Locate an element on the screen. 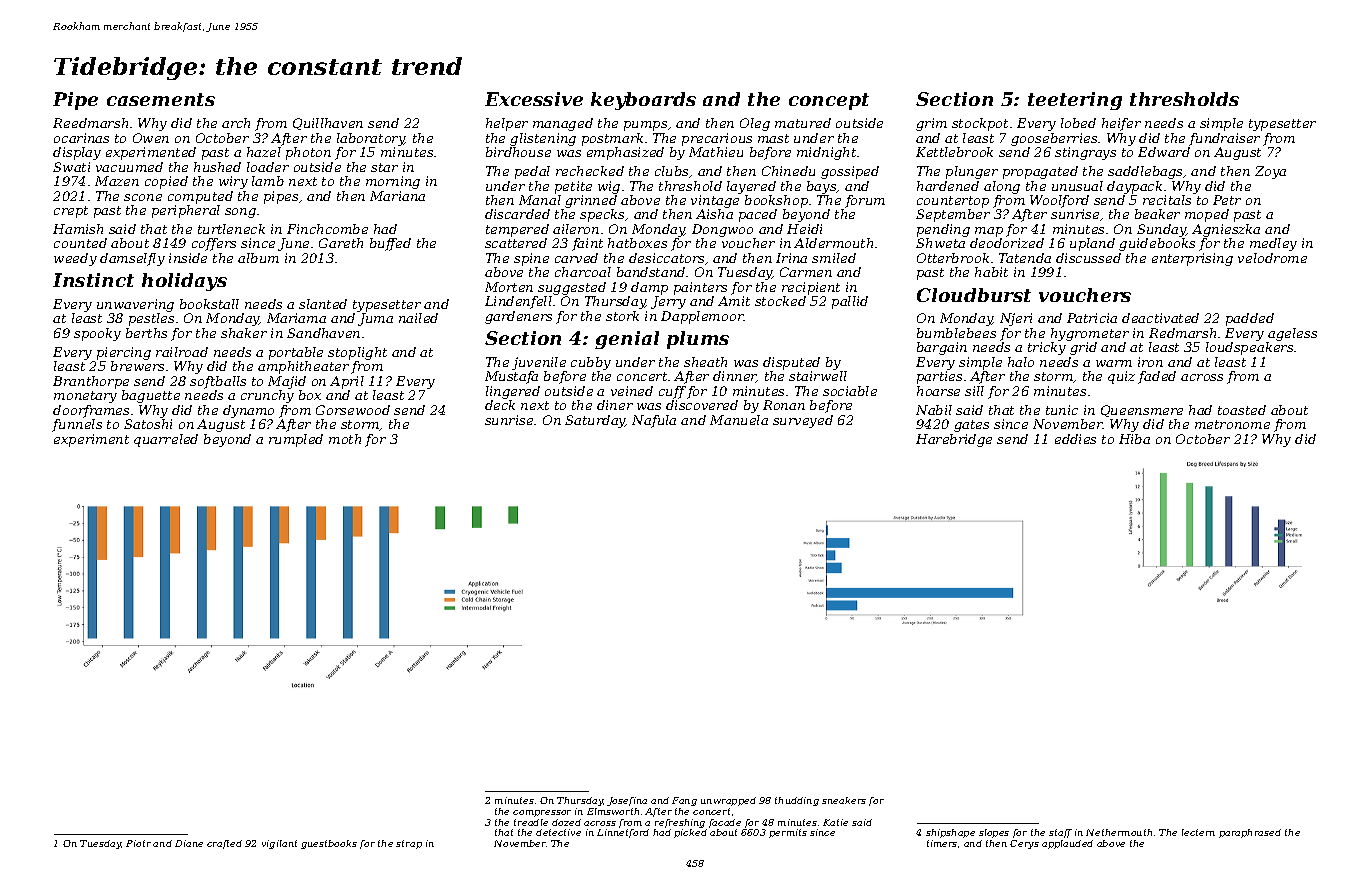 The height and width of the screenshot is (887, 1372). guestbooks is located at coordinates (329, 844).
